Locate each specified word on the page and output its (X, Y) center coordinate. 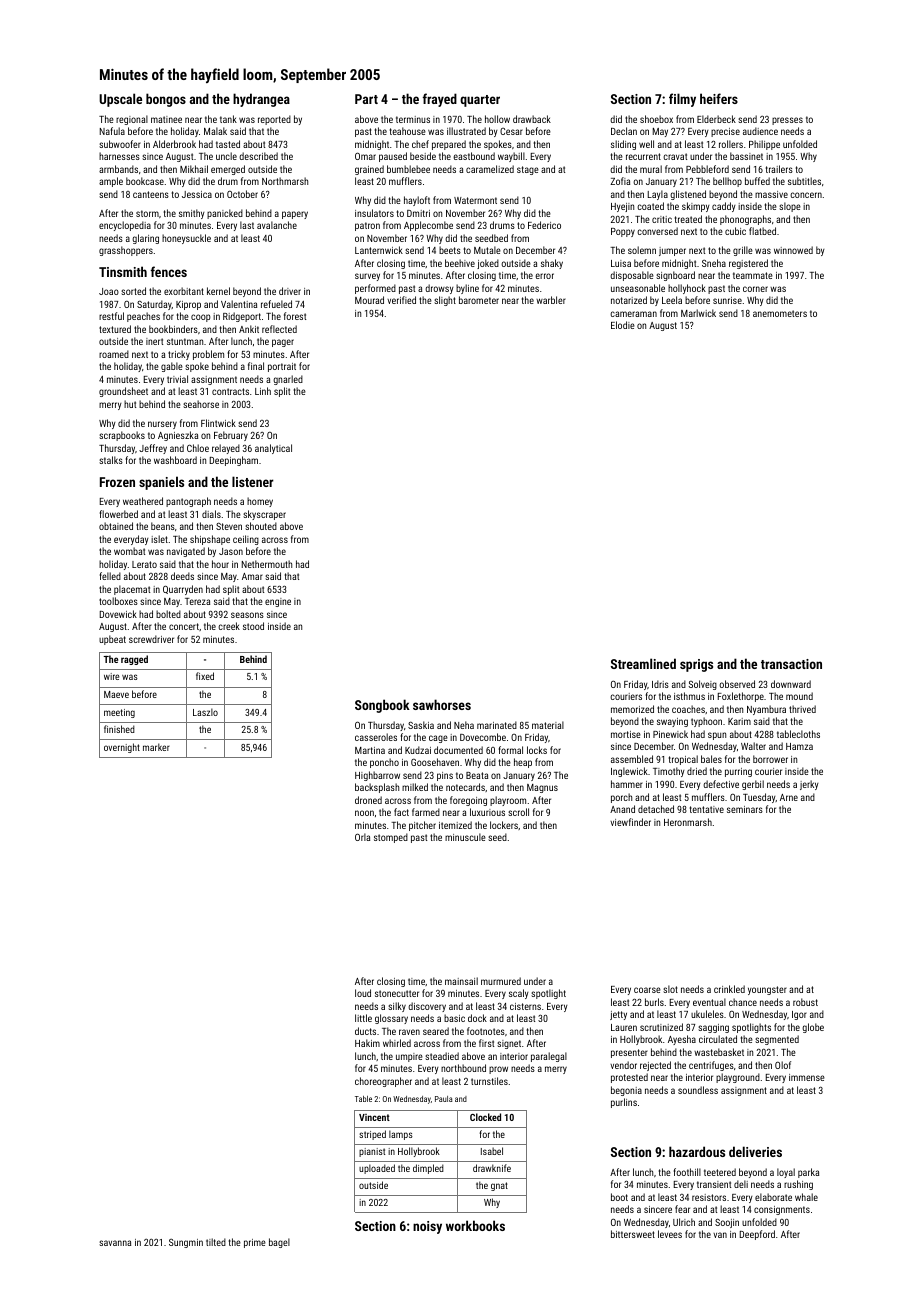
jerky (809, 785)
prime (255, 1243)
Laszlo (205, 712)
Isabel (492, 1151)
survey (367, 277)
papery (295, 215)
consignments (782, 1210)
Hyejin (622, 207)
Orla (362, 837)
